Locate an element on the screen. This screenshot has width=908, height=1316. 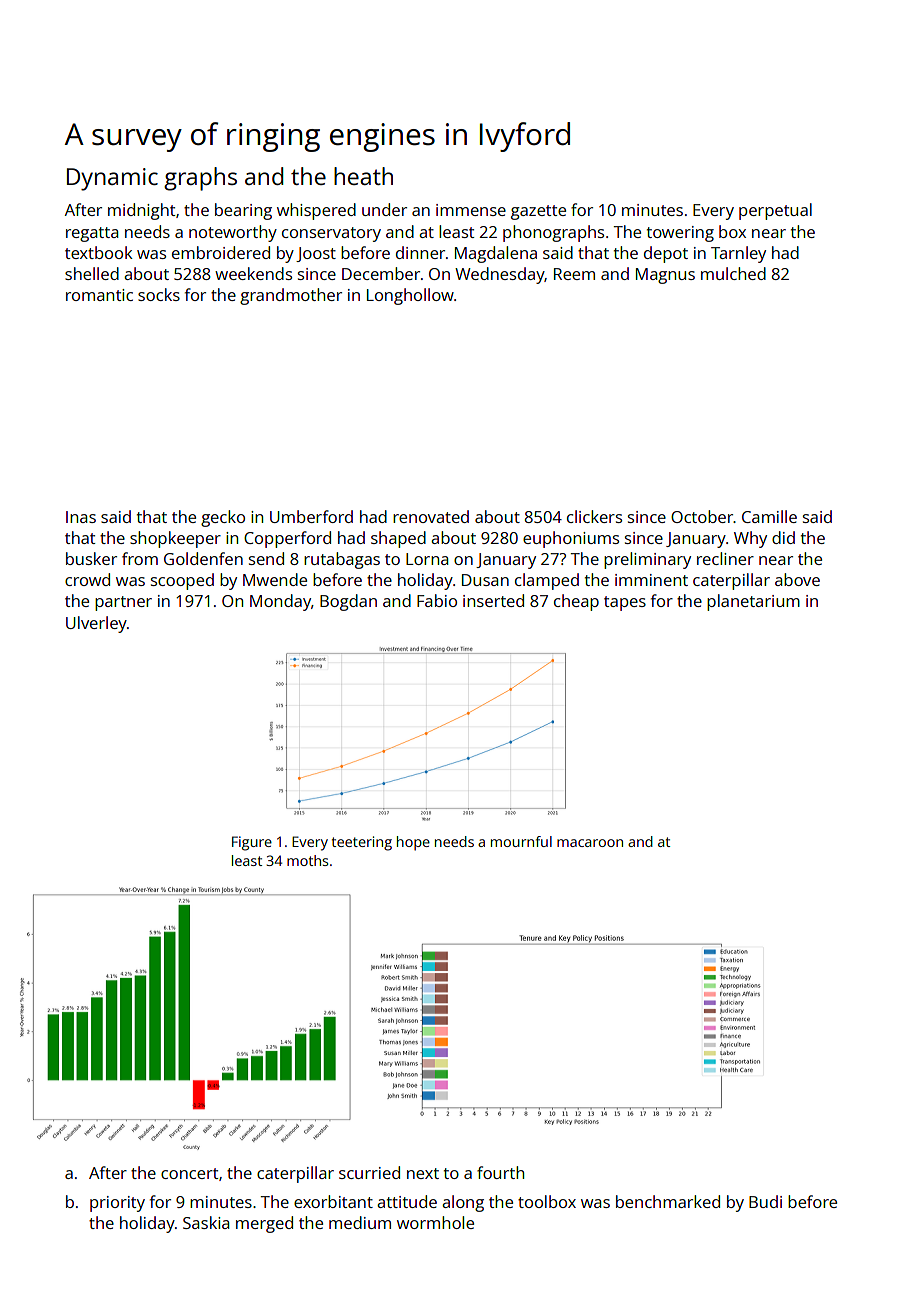
Ulverley is located at coordinates (96, 624).
